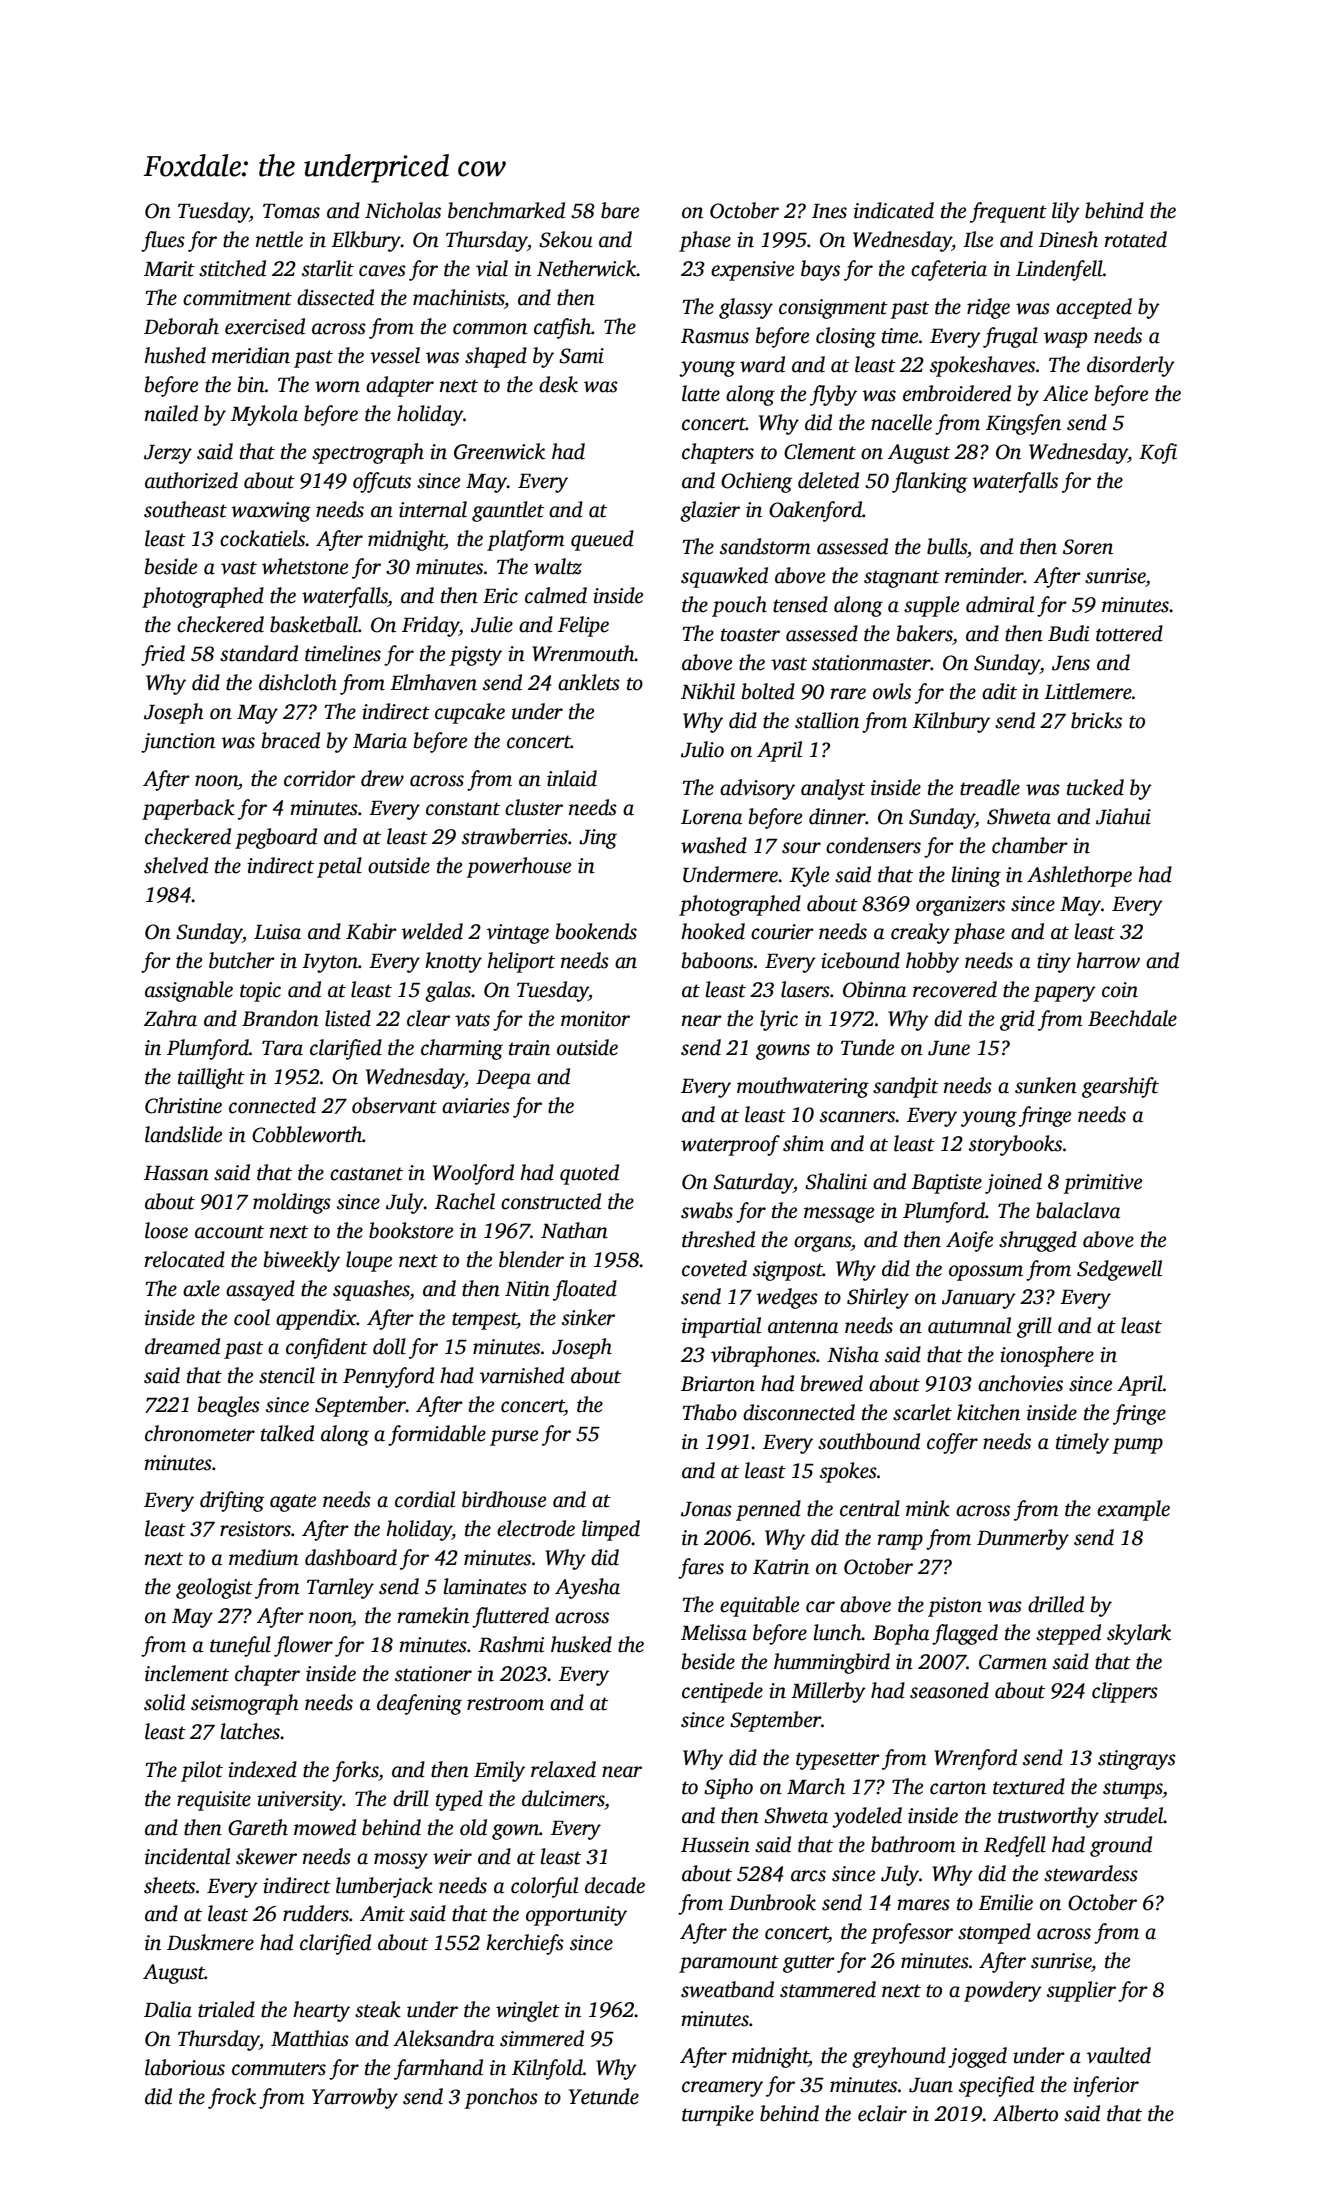  What do you see at coordinates (809, 876) in the image?
I see `Kyle` at bounding box center [809, 876].
